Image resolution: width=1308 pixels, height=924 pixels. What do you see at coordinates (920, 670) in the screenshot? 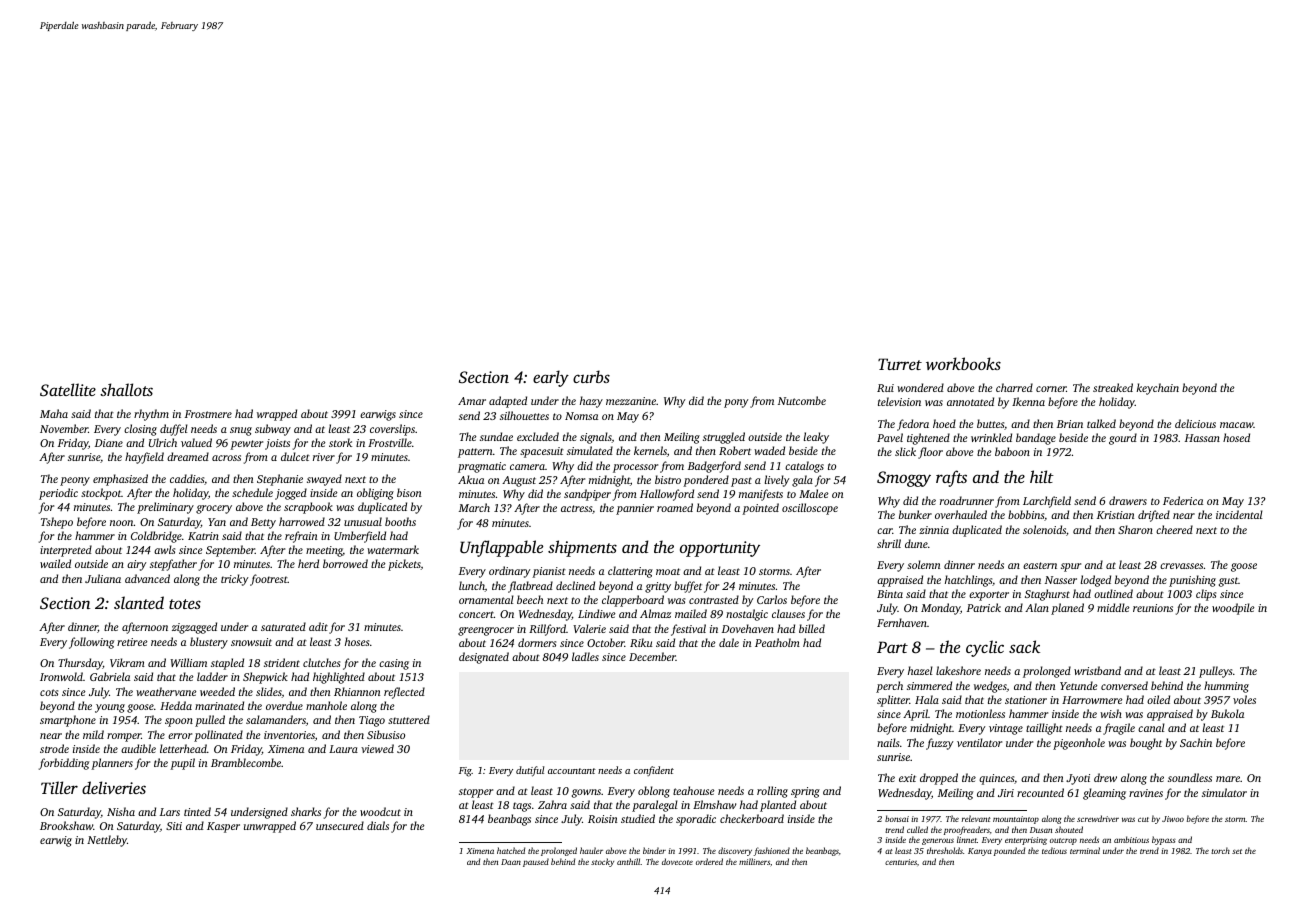
I see `hazel` at bounding box center [920, 670].
